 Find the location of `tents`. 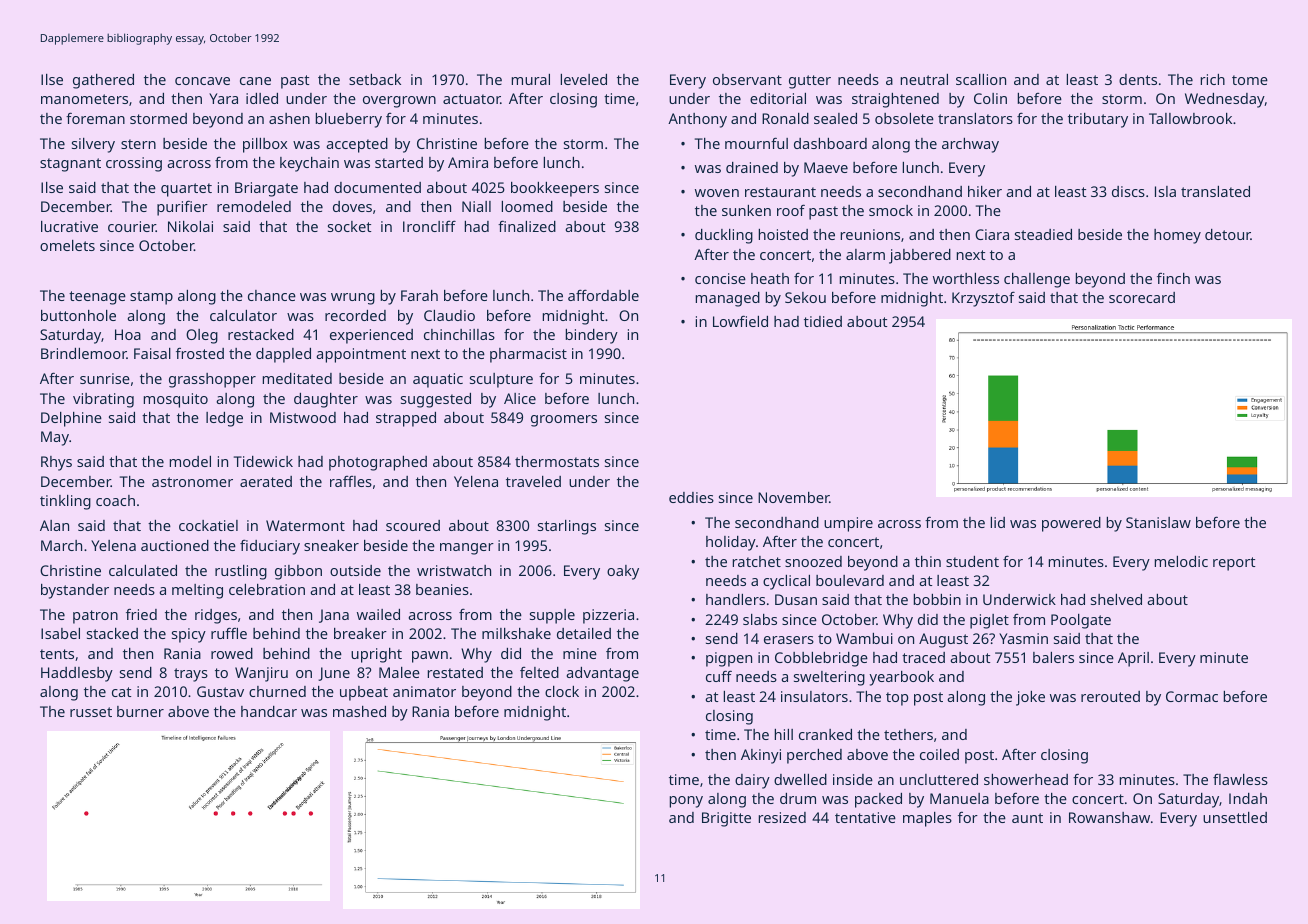

tents is located at coordinates (57, 654).
